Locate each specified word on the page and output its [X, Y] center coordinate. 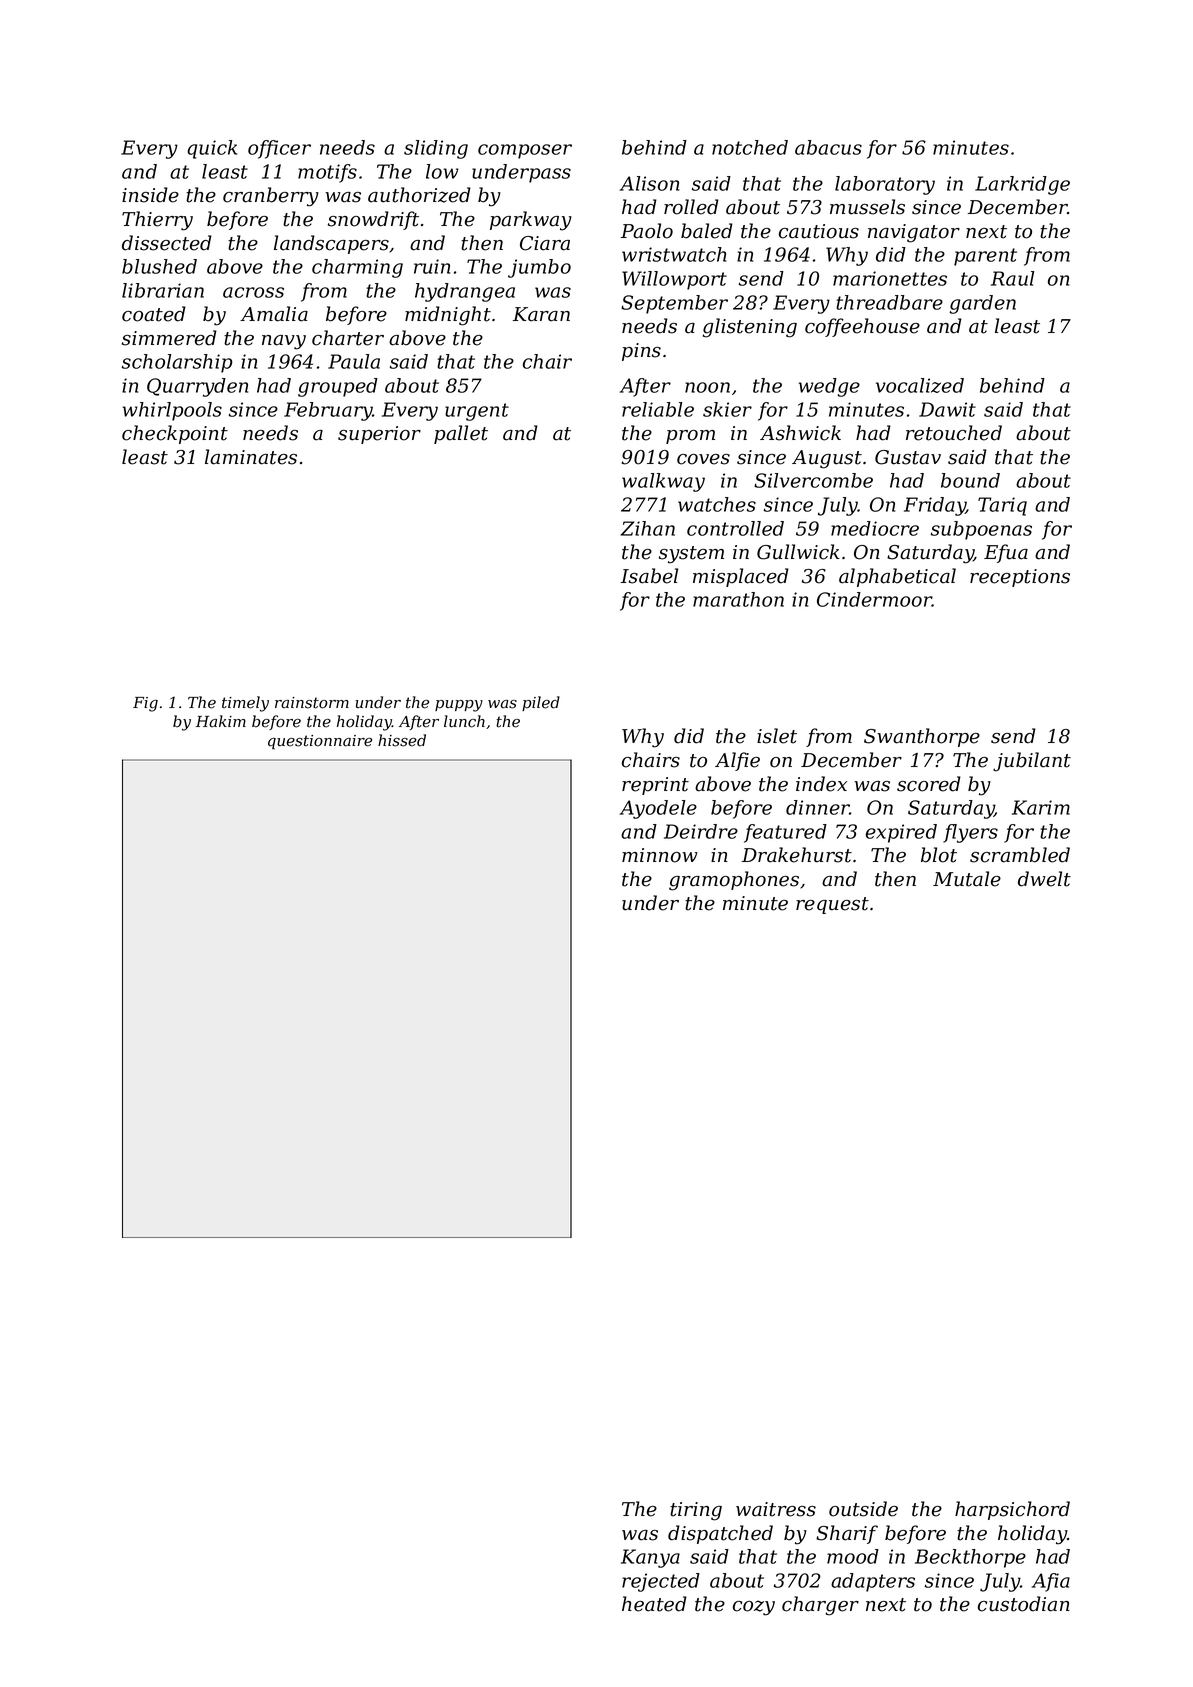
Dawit [947, 409]
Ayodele [658, 809]
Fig [145, 704]
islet [777, 736]
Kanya [650, 1558]
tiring [696, 1511]
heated [654, 1604]
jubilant [1032, 762]
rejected [661, 1582]
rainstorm [312, 703]
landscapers [331, 244]
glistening [750, 328]
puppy [459, 706]
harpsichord [1012, 1510]
